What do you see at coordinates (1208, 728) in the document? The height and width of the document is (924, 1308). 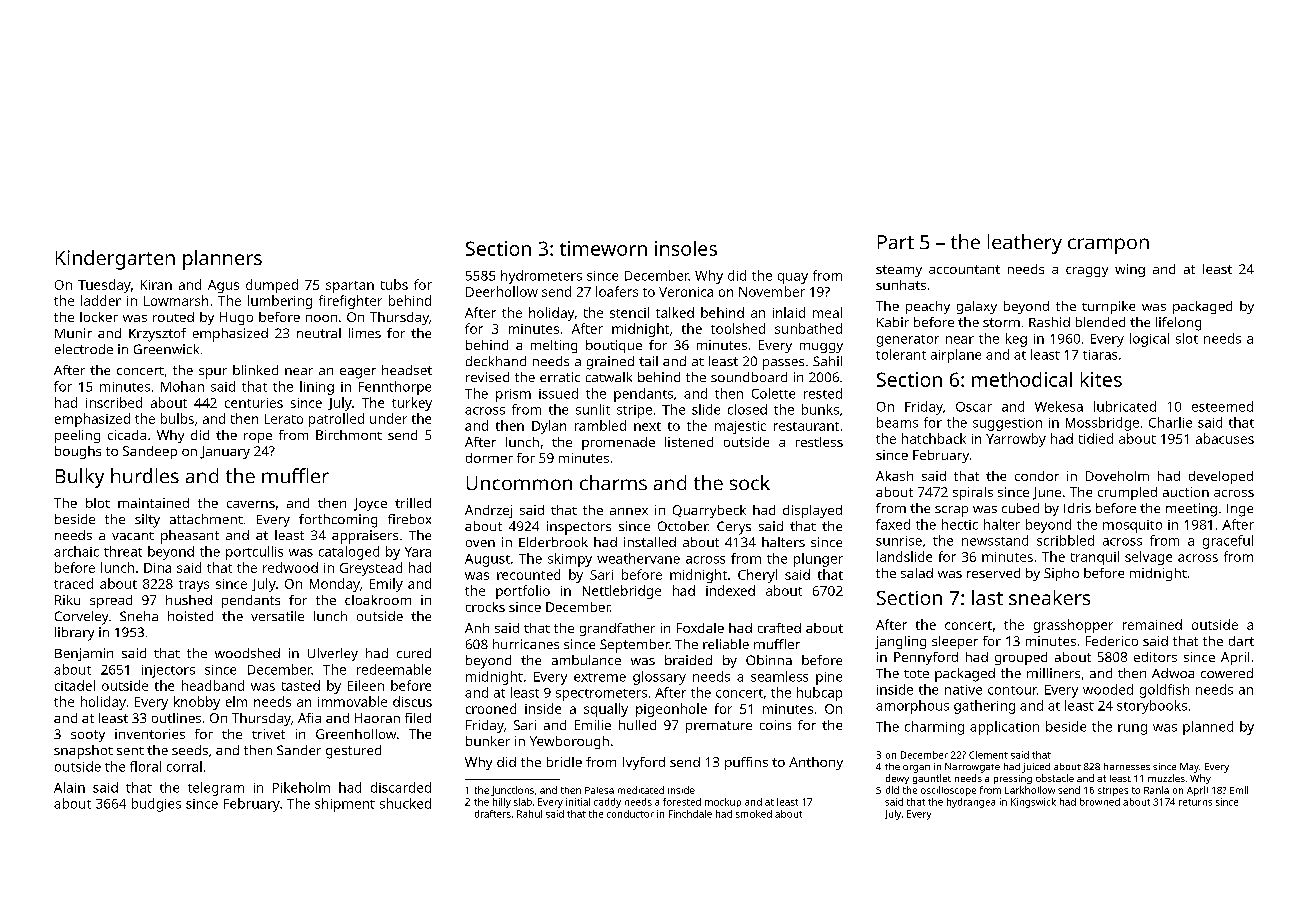 I see `planned` at bounding box center [1208, 728].
